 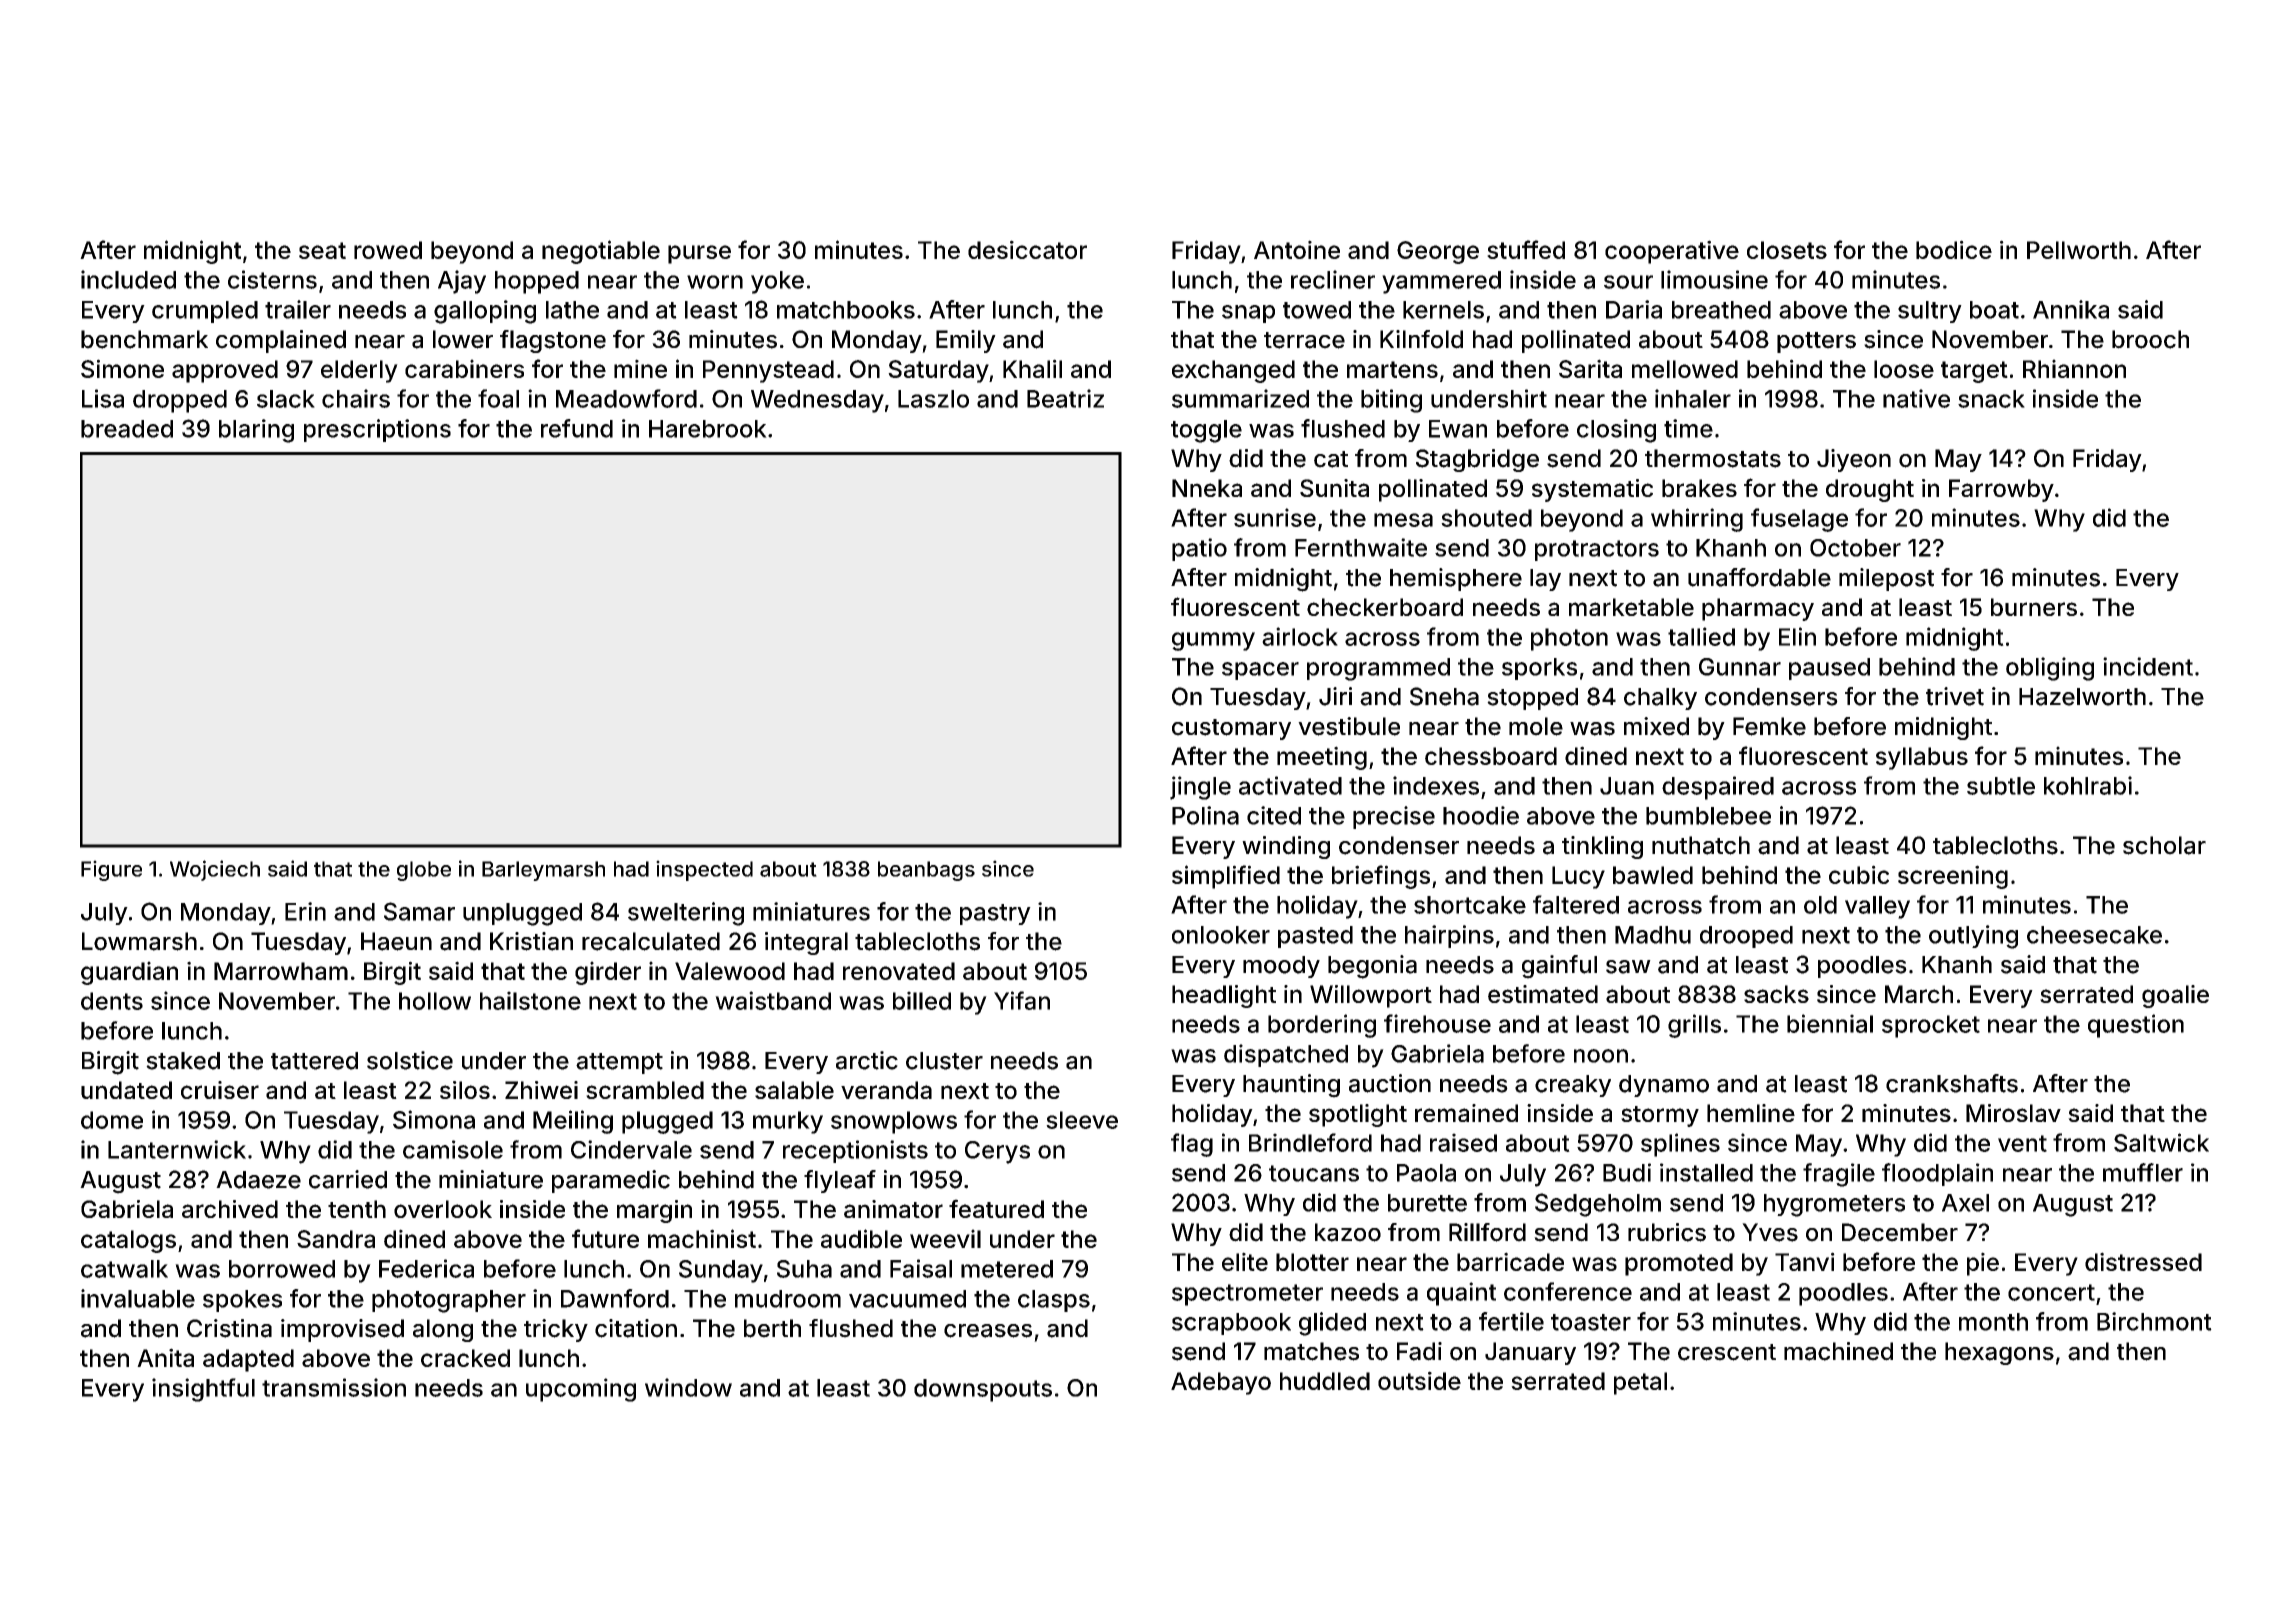 I want to click on camisole, so click(x=453, y=1149).
